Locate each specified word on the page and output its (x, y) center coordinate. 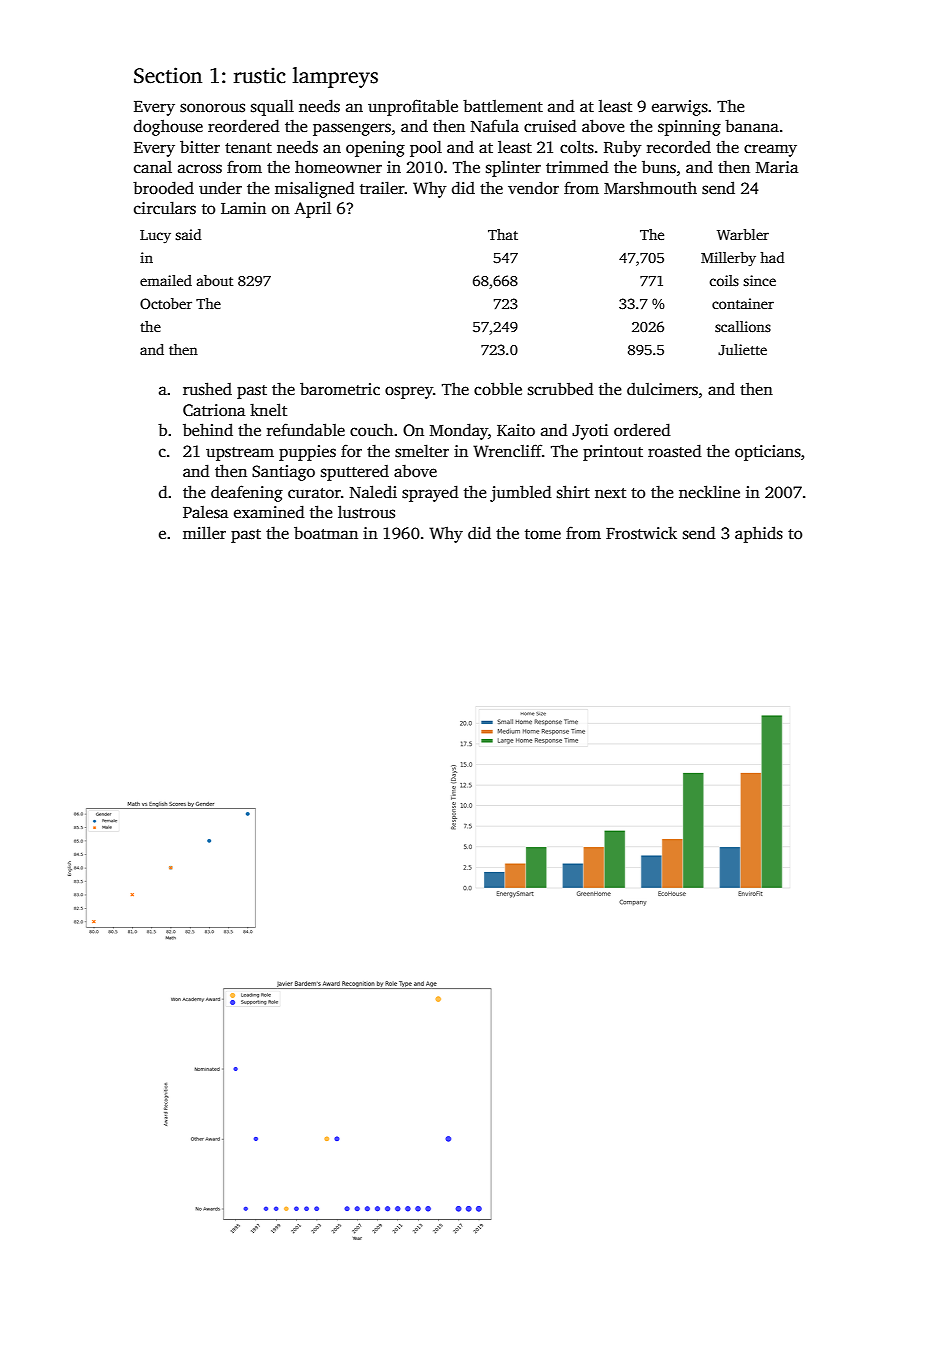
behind (208, 429)
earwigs (680, 108)
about (215, 280)
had (772, 257)
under (220, 188)
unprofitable (413, 107)
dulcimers (662, 389)
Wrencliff (507, 451)
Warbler (743, 234)
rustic (260, 75)
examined (269, 512)
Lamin (243, 208)
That (503, 234)
